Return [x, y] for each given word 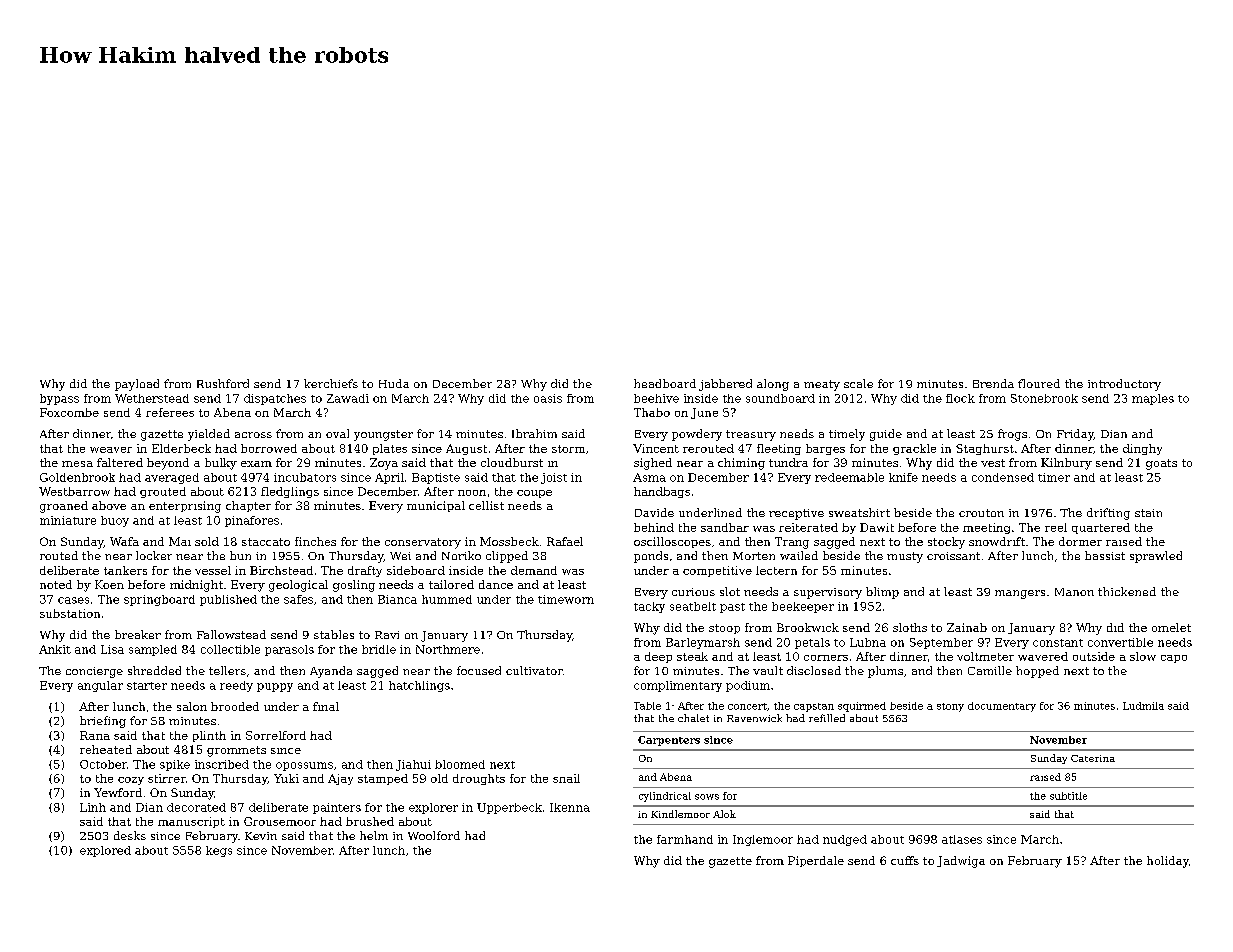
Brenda [993, 383]
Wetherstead [152, 398]
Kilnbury [1066, 464]
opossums [304, 766]
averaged [172, 478]
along [773, 385]
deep [658, 657]
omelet [1171, 627]
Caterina [1093, 758]
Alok [724, 814]
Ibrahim [534, 433]
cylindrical [665, 797]
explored [105, 851]
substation [70, 613]
